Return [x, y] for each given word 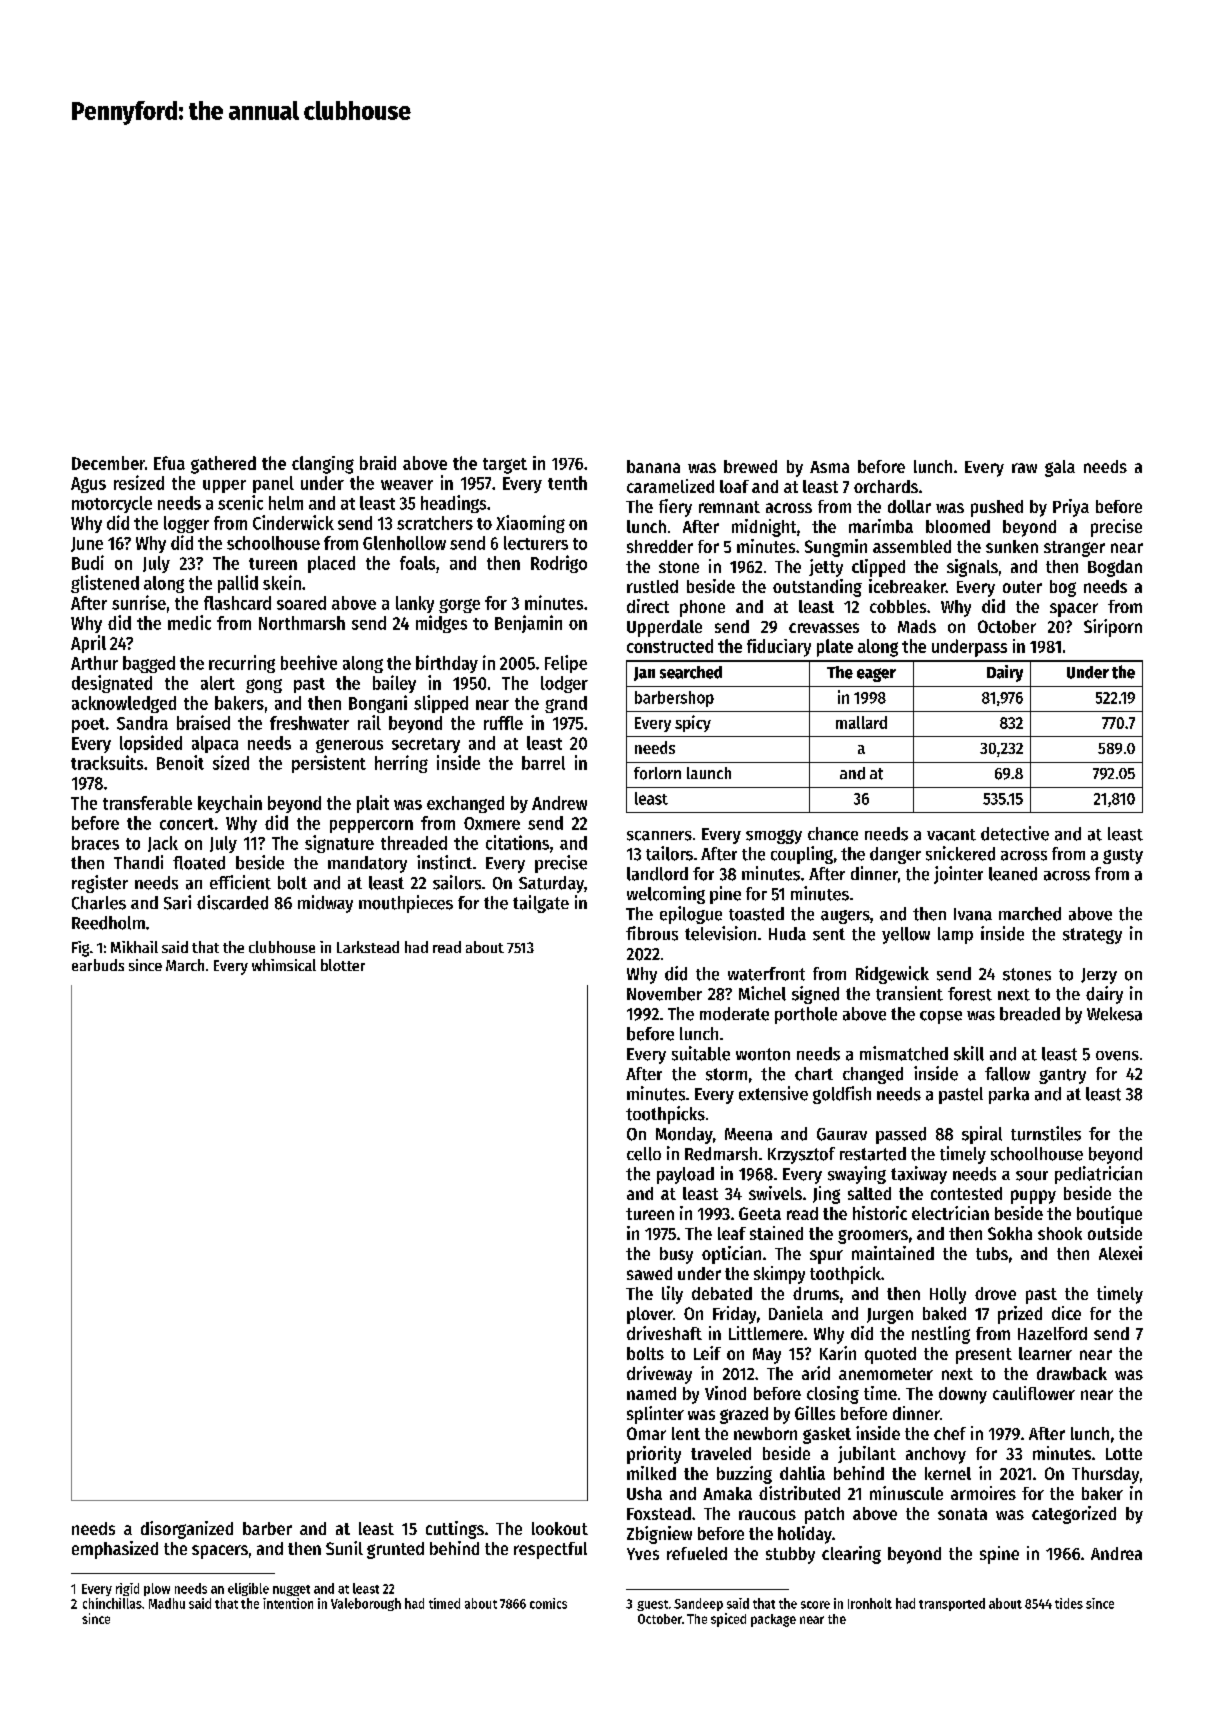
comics [548, 1603]
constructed [670, 646]
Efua [169, 463]
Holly [948, 1295]
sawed [649, 1273]
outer [1022, 587]
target [505, 466]
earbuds [98, 965]
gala [1060, 468]
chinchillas [112, 1603]
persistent [329, 764]
